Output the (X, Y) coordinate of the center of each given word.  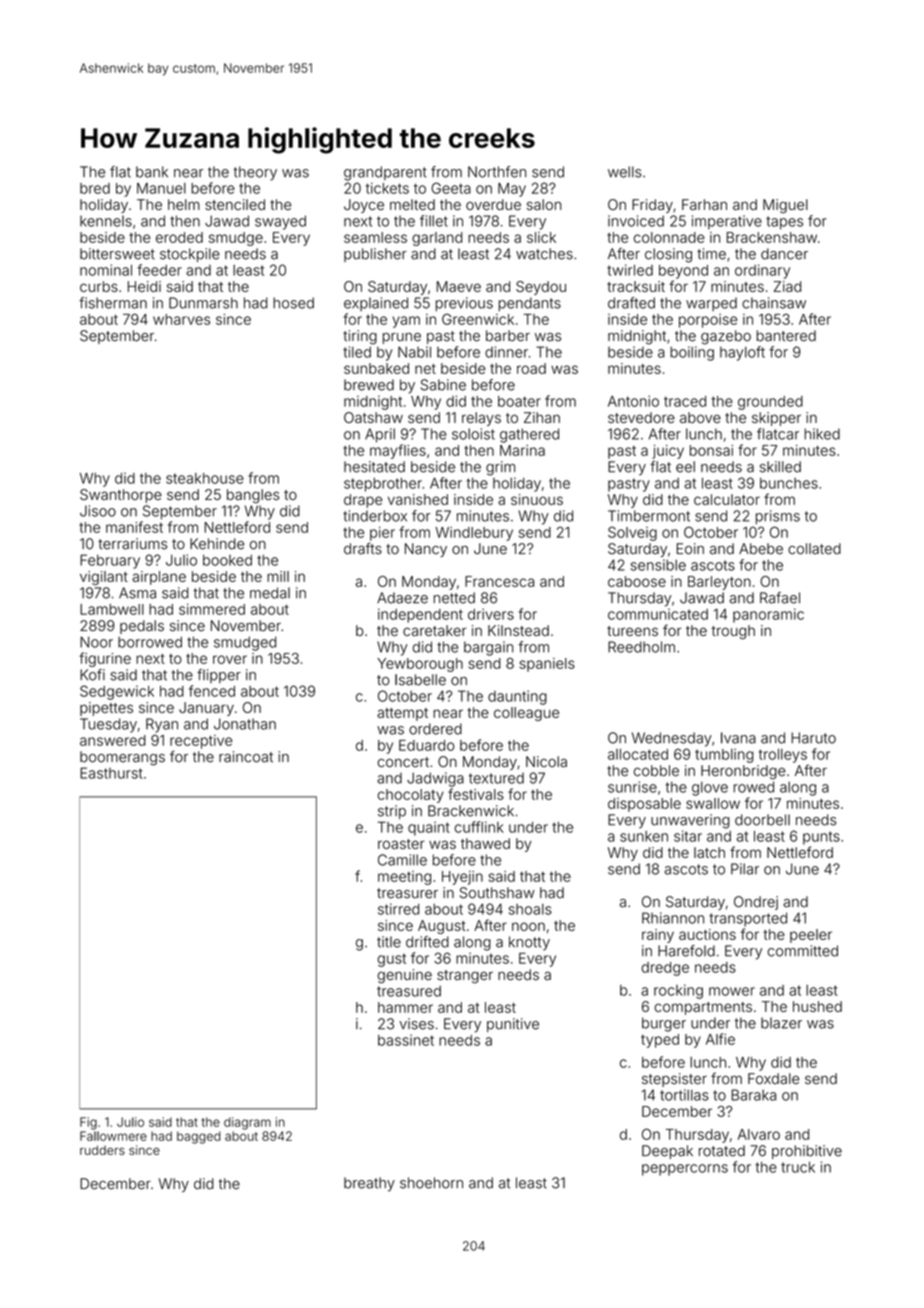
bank (152, 172)
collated (814, 549)
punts (821, 838)
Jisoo (98, 511)
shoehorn (431, 1183)
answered (113, 740)
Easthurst (111, 773)
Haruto (814, 738)
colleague (526, 714)
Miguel (785, 206)
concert (403, 762)
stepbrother (383, 485)
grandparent (385, 173)
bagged (199, 1137)
